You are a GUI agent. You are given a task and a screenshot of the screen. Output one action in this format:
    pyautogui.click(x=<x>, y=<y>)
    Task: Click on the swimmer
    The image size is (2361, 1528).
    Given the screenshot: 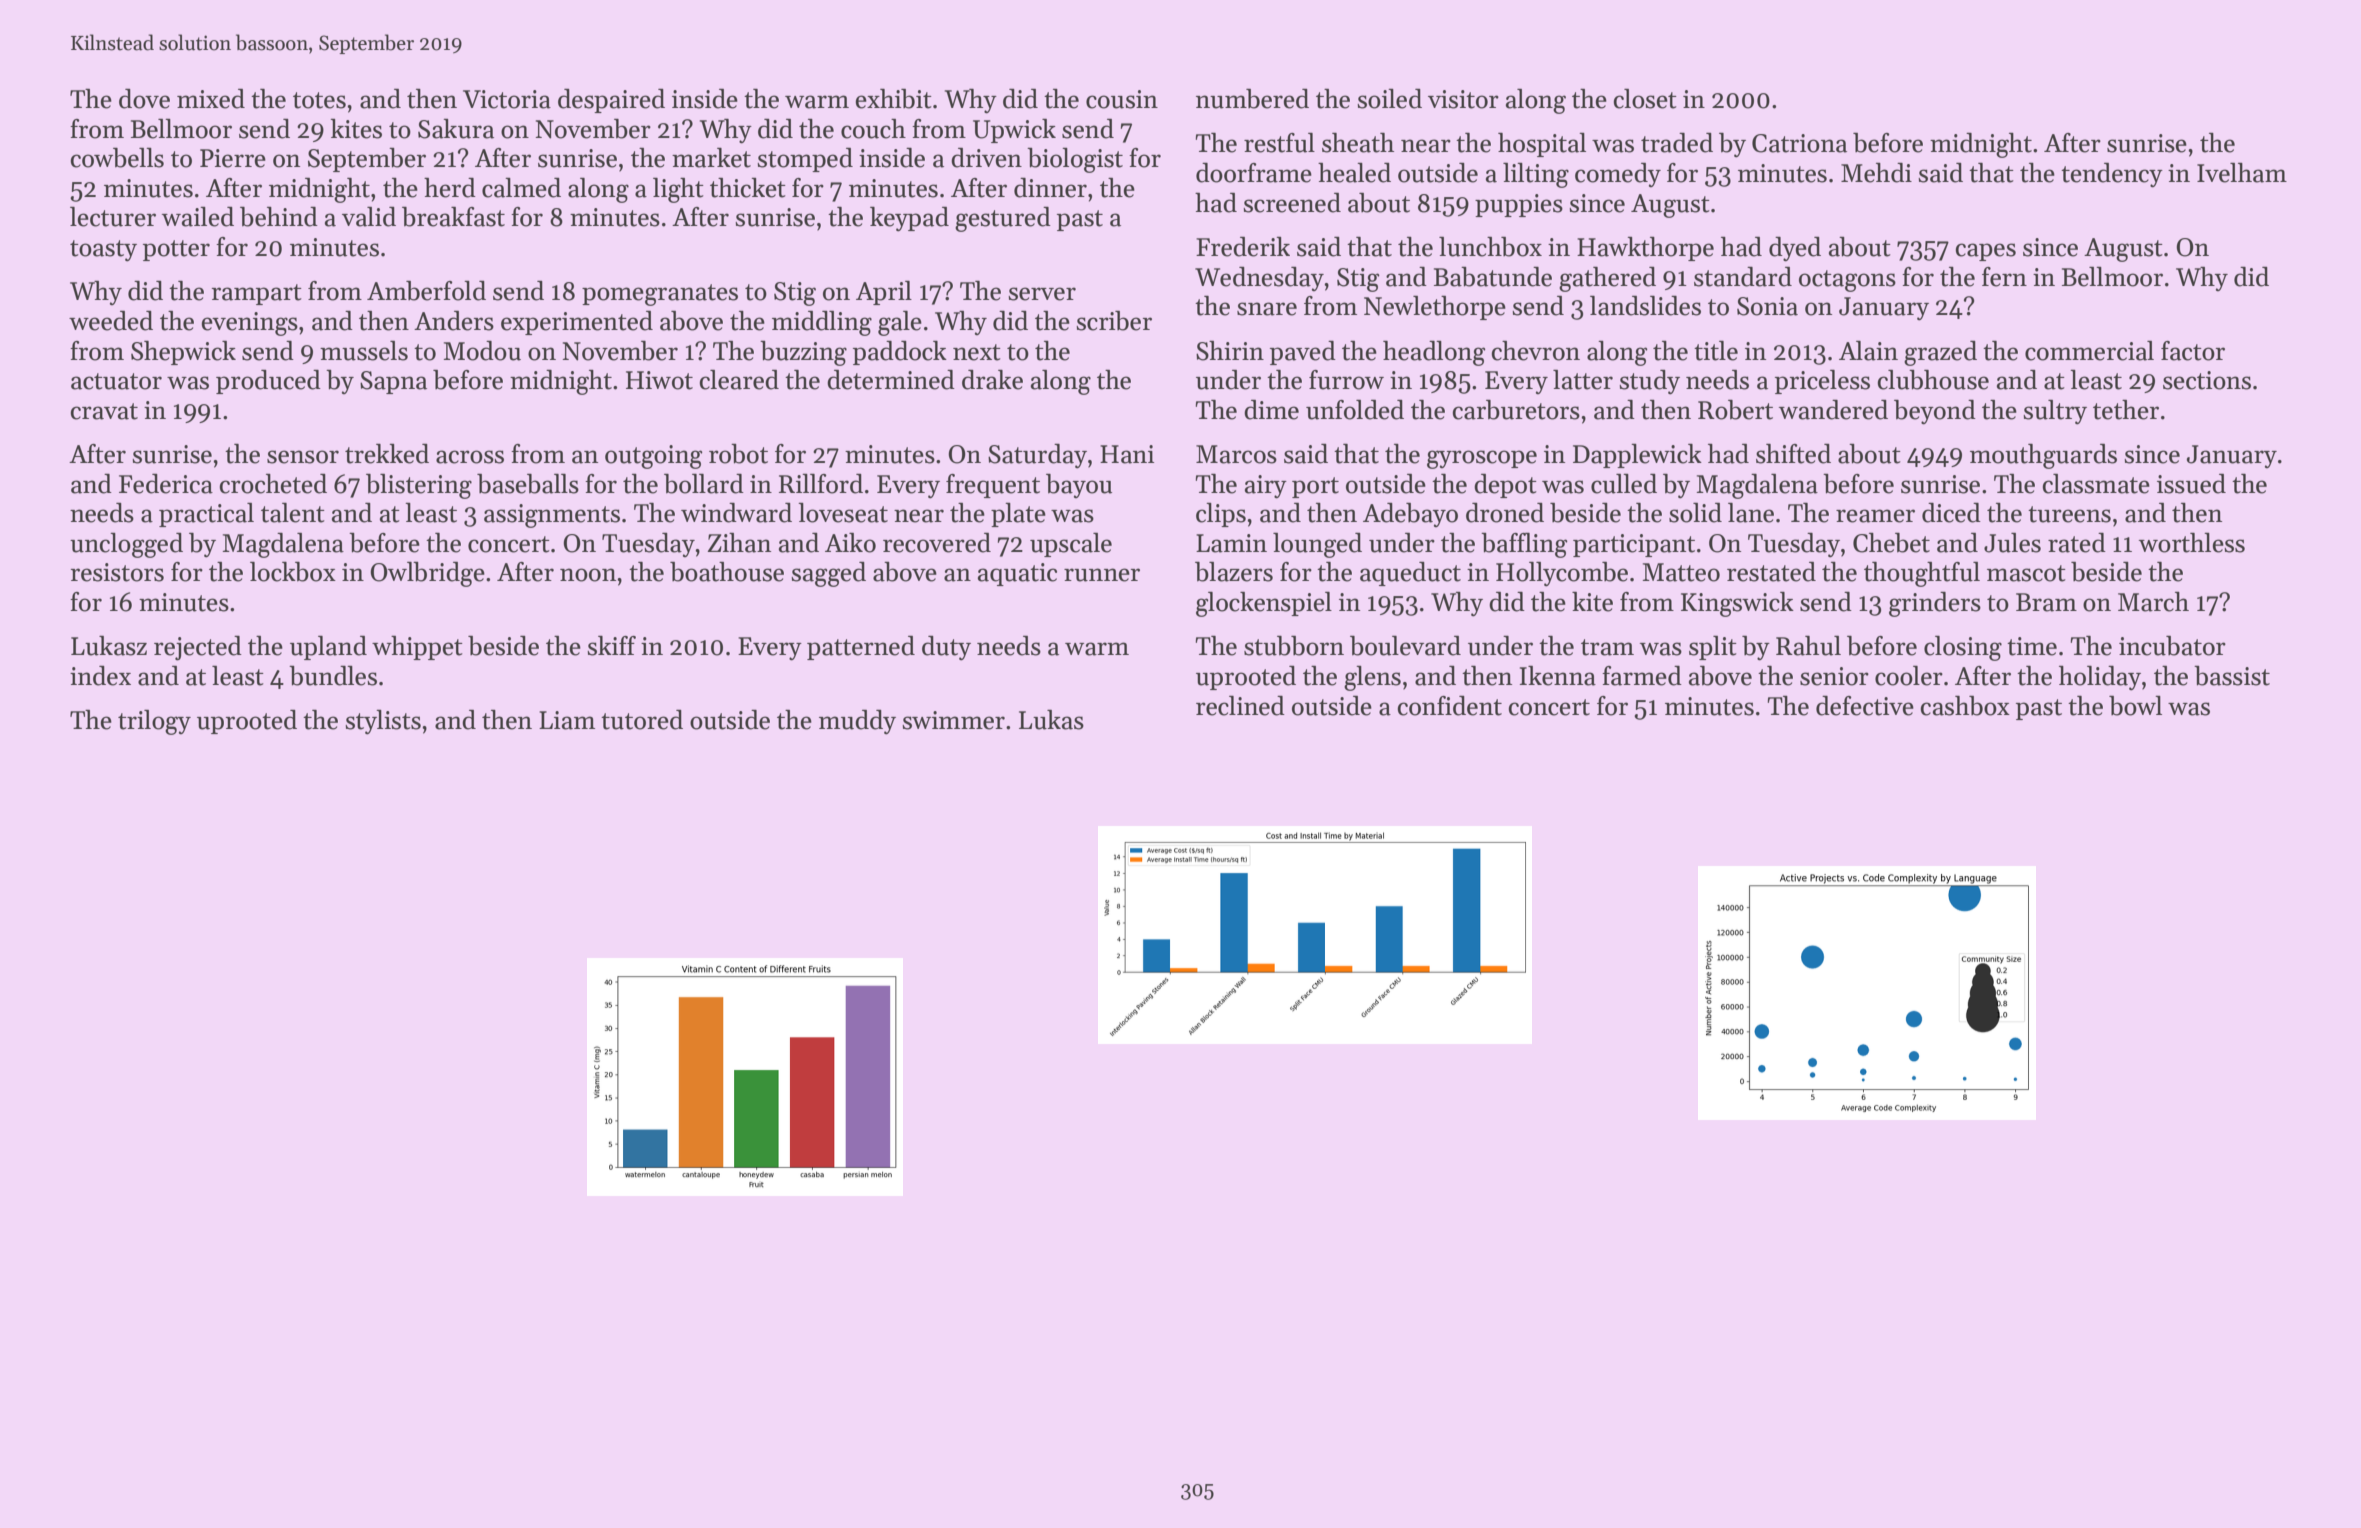 What is the action you would take?
    pyautogui.click(x=953, y=720)
